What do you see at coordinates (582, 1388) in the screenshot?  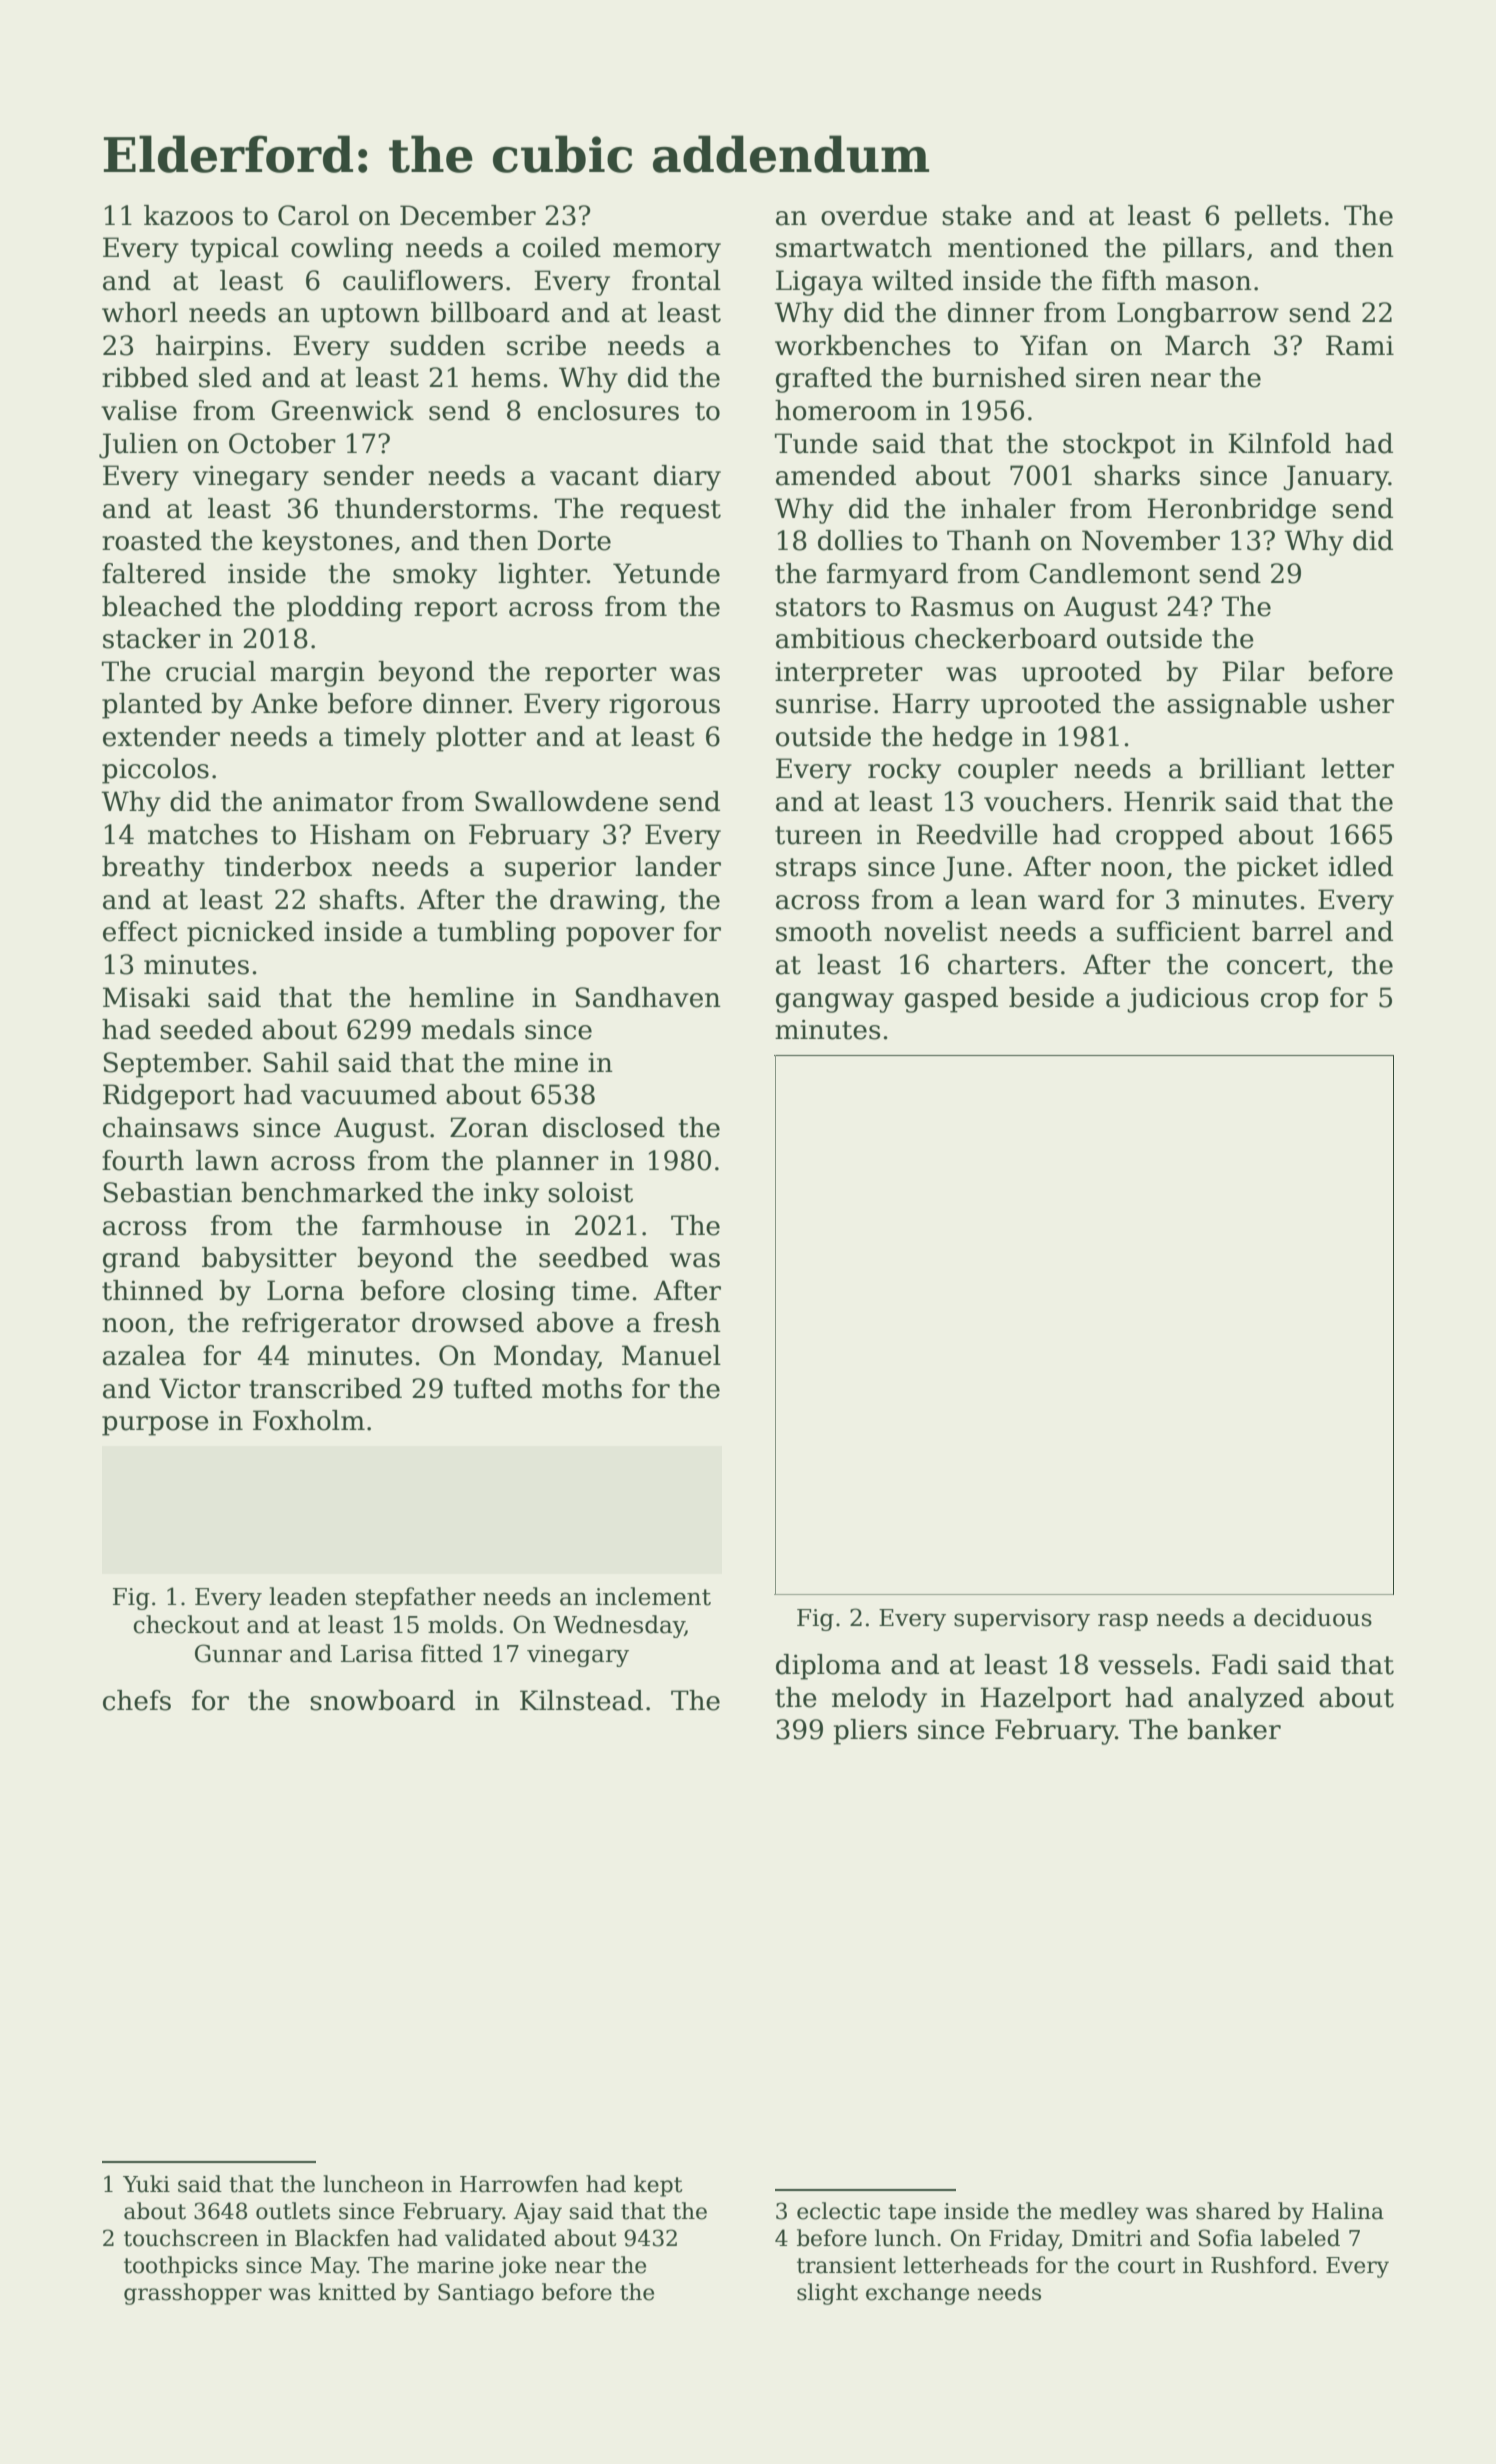 I see `moths` at bounding box center [582, 1388].
